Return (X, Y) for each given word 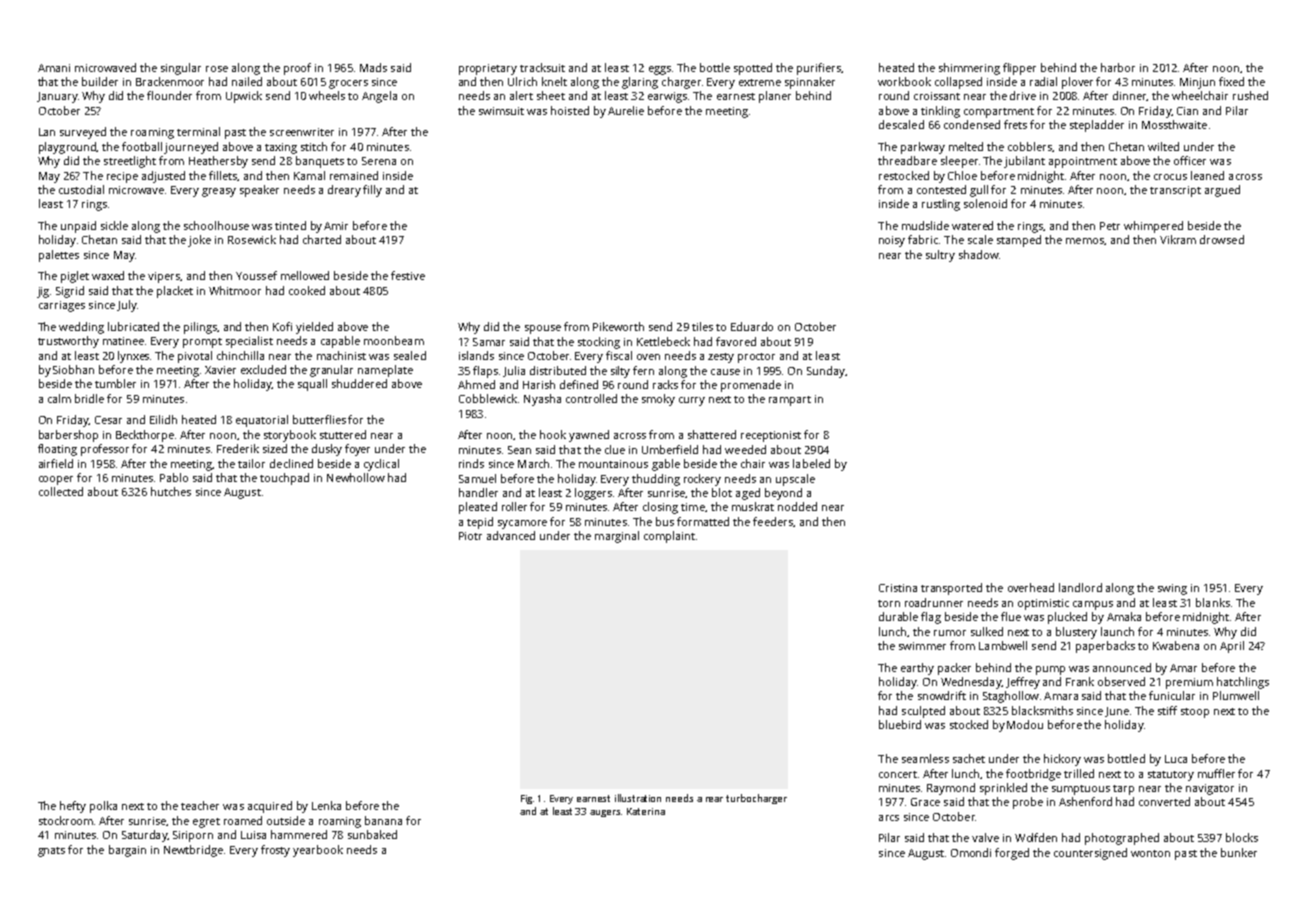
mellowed (305, 275)
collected (61, 491)
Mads (373, 67)
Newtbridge (193, 851)
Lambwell (1003, 645)
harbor (1118, 67)
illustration (638, 798)
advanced (511, 535)
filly (372, 191)
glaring (640, 83)
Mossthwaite (1174, 124)
